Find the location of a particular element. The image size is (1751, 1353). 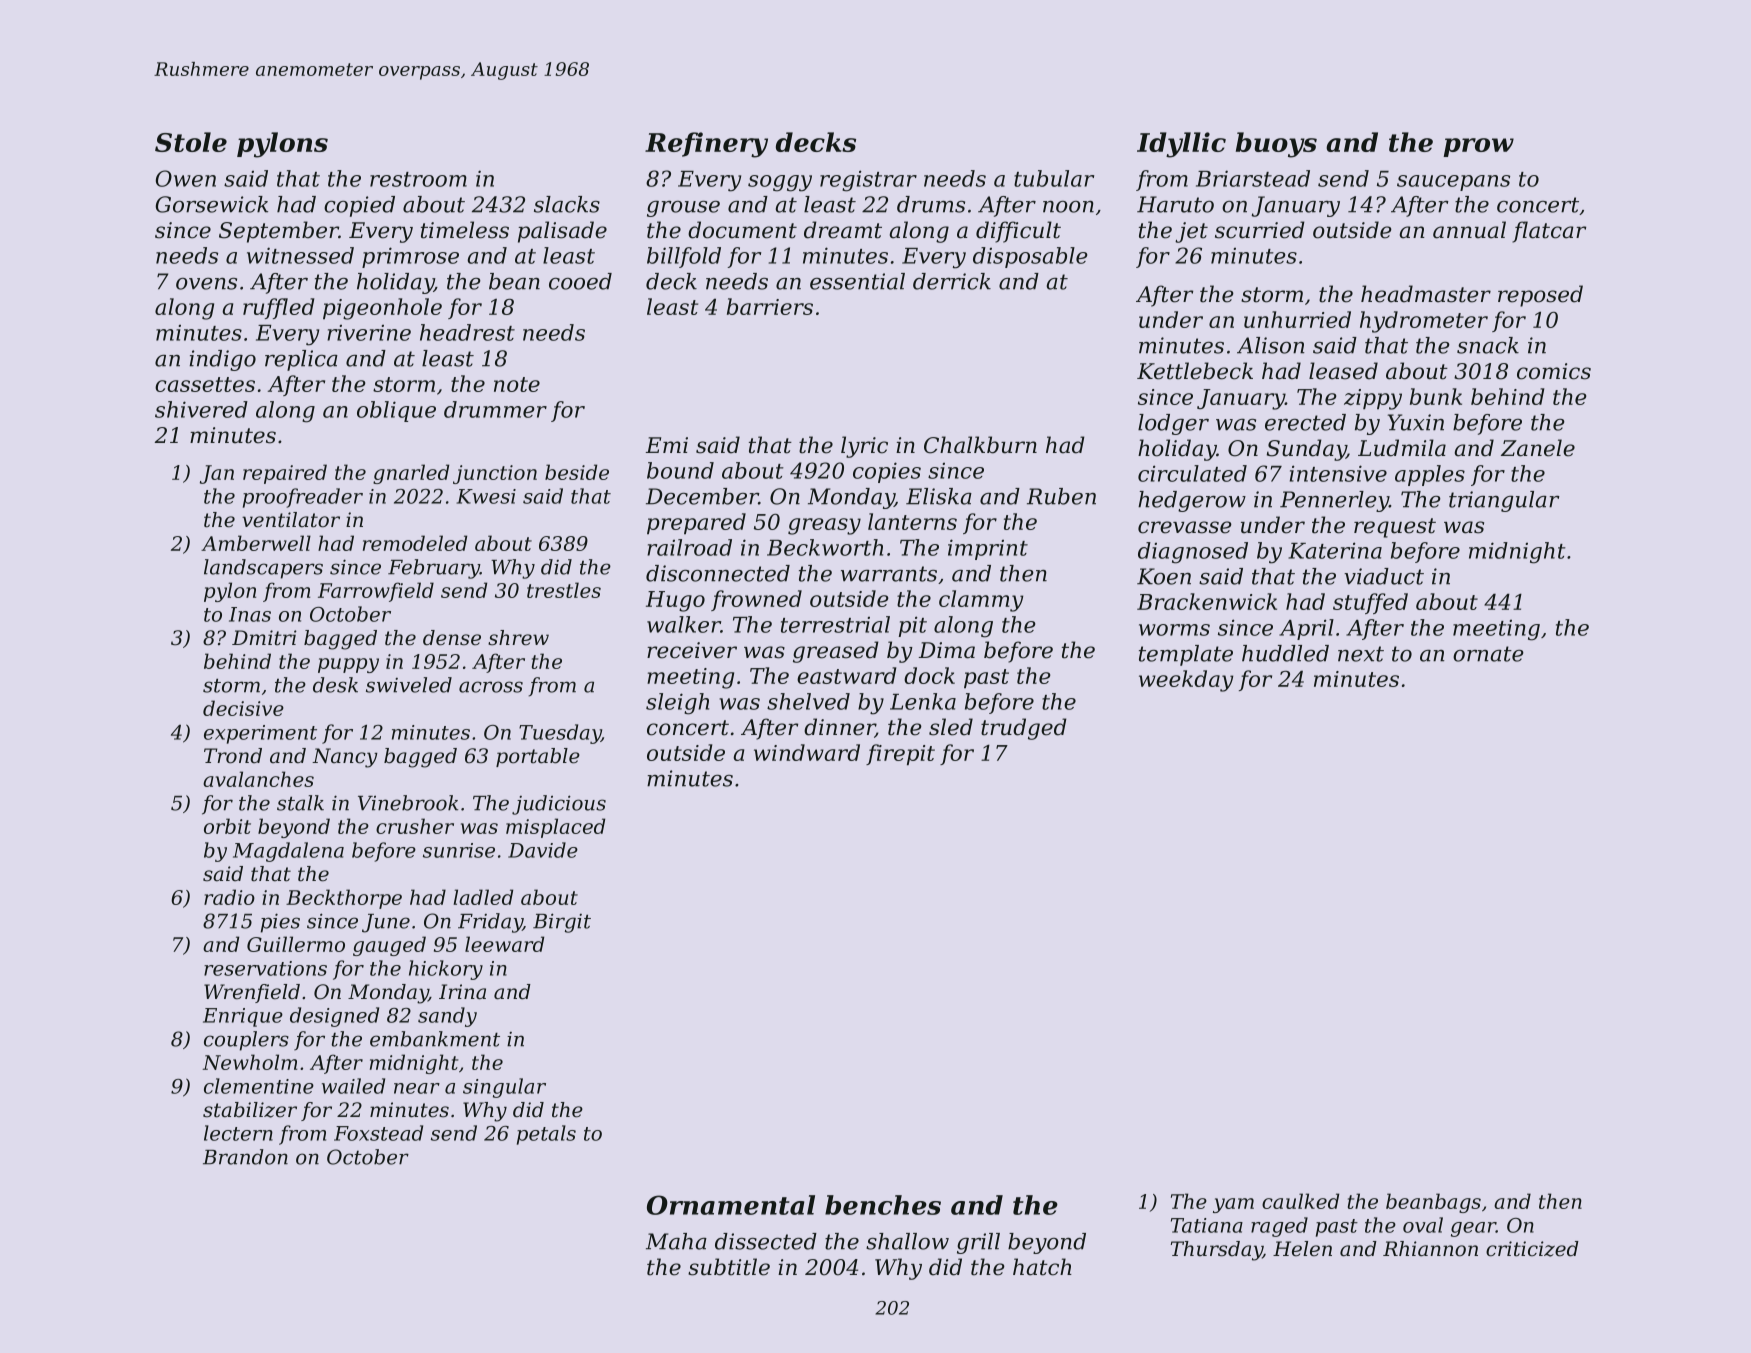

buoys is located at coordinates (1276, 145).
